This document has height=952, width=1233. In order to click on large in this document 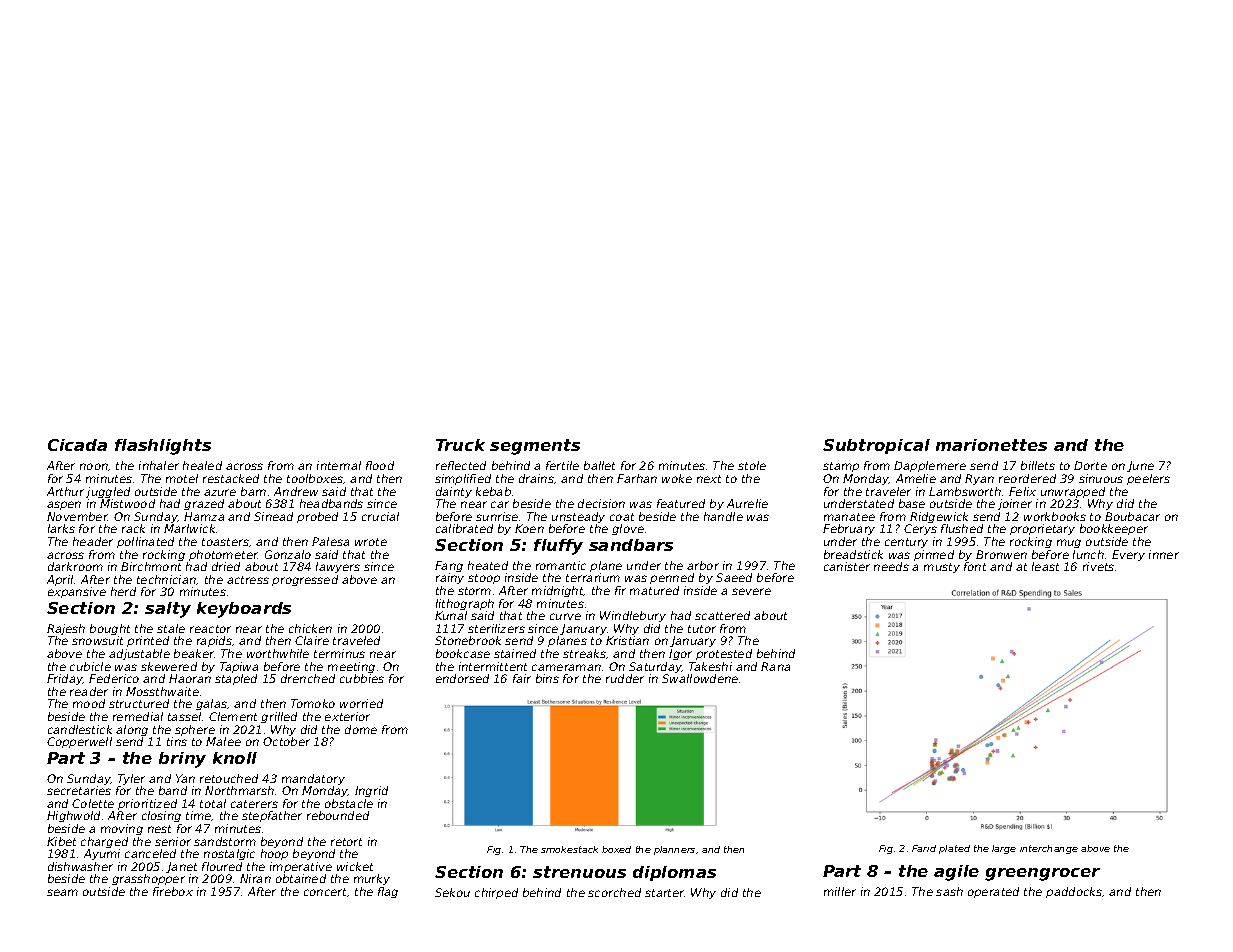, I will do `click(1004, 849)`.
